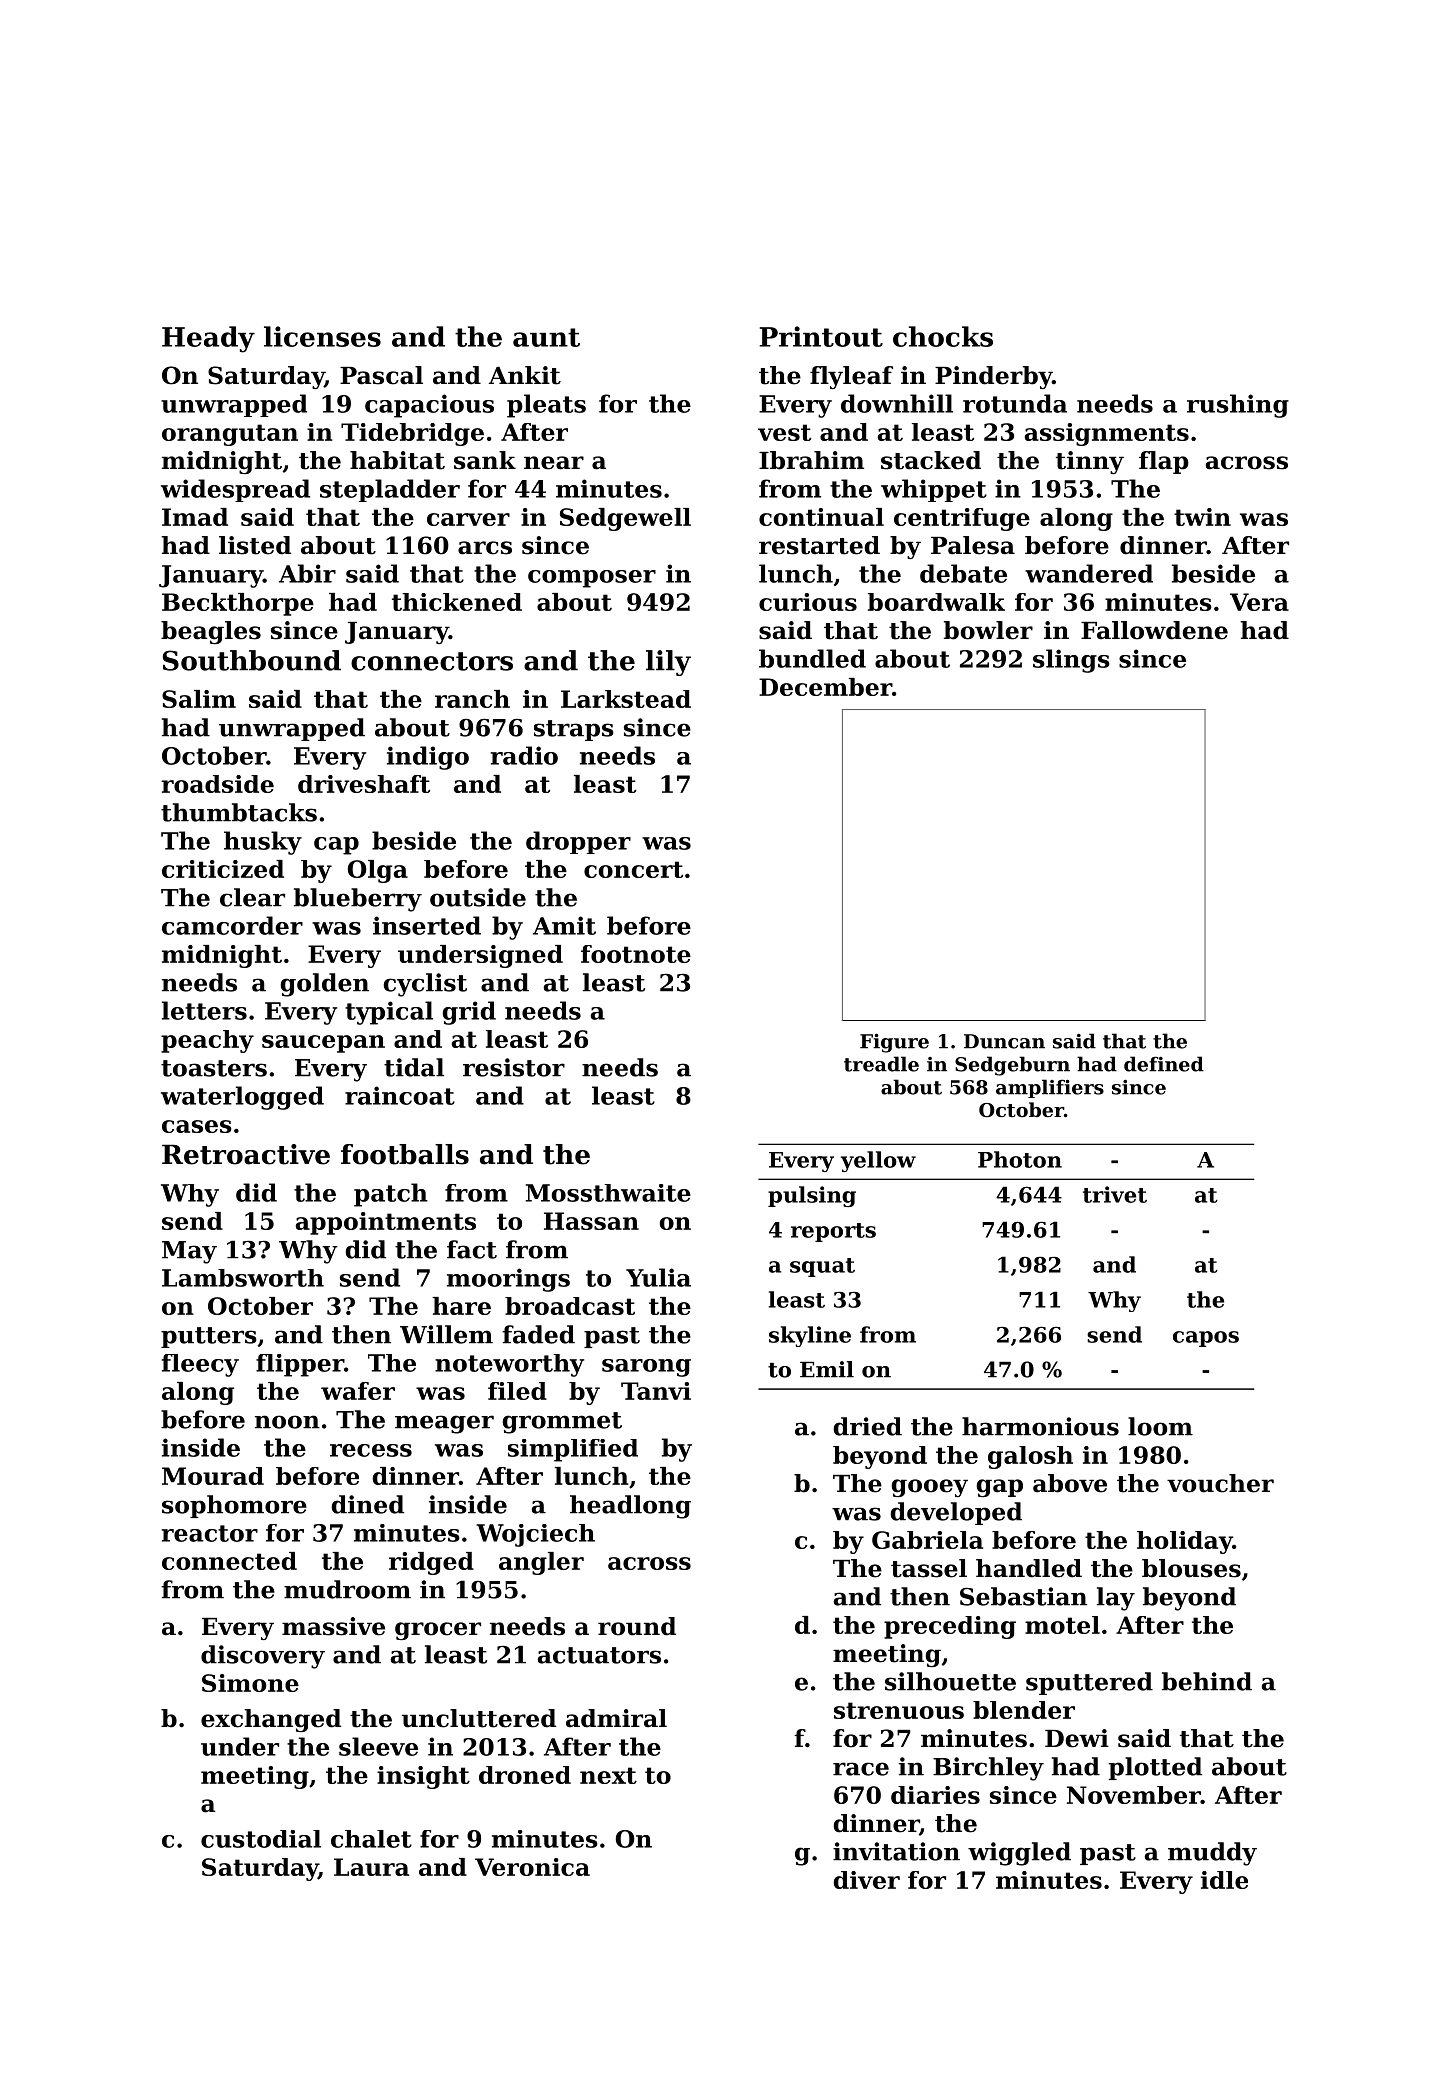 Image resolution: width=1450 pixels, height=2100 pixels. Describe the element at coordinates (261, 1839) in the screenshot. I see `custodial` at that location.
